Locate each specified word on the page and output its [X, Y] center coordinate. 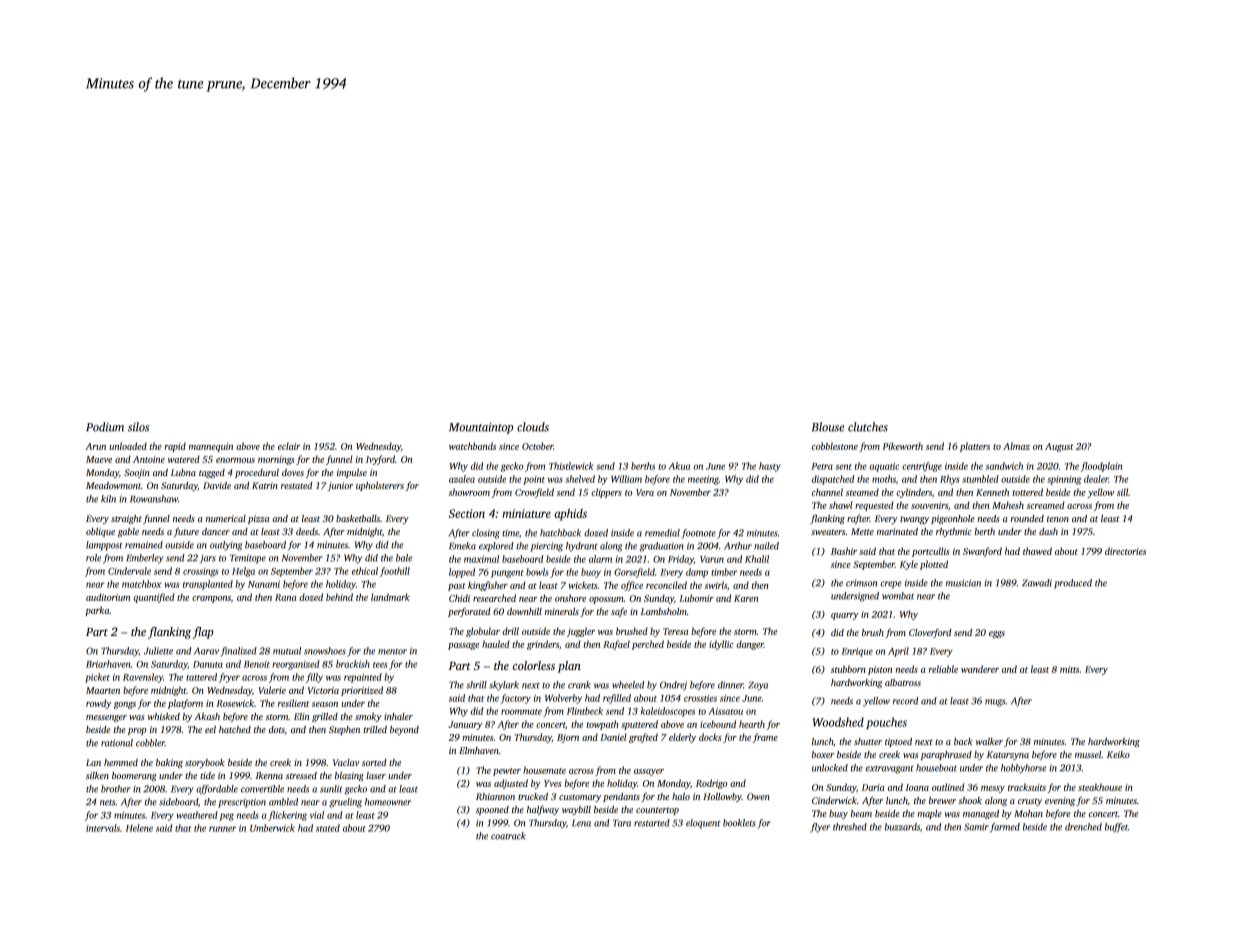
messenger [106, 718]
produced [1073, 584]
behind [339, 597]
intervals [103, 828]
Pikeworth [903, 446]
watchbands [472, 446]
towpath [602, 725]
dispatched [833, 480]
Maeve [99, 459]
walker [989, 741]
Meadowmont [113, 485]
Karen [746, 598]
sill [1122, 492]
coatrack [508, 836]
